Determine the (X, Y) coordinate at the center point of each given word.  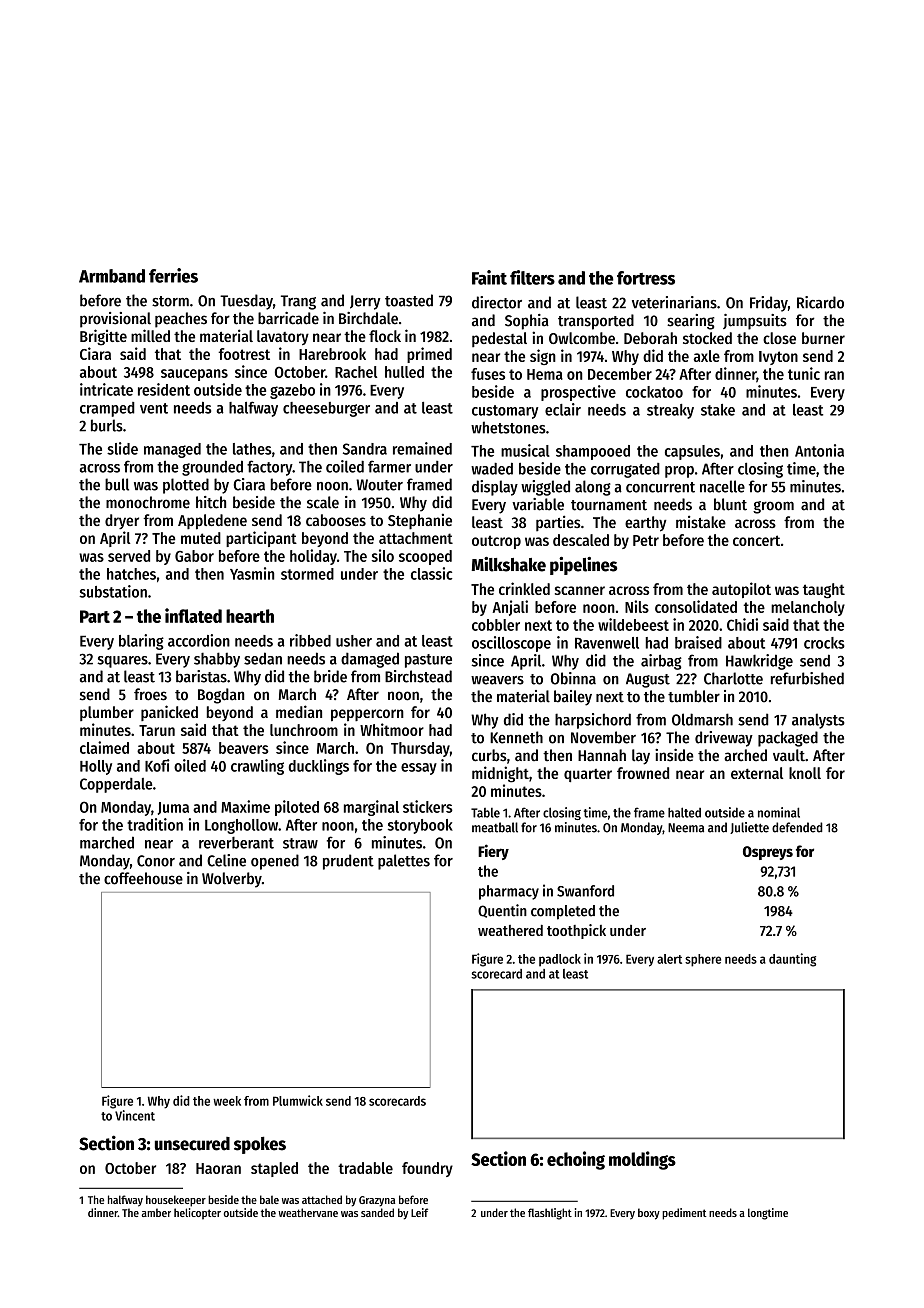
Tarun (157, 730)
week (227, 1101)
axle (706, 356)
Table (485, 813)
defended (797, 827)
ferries (173, 275)
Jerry (365, 302)
